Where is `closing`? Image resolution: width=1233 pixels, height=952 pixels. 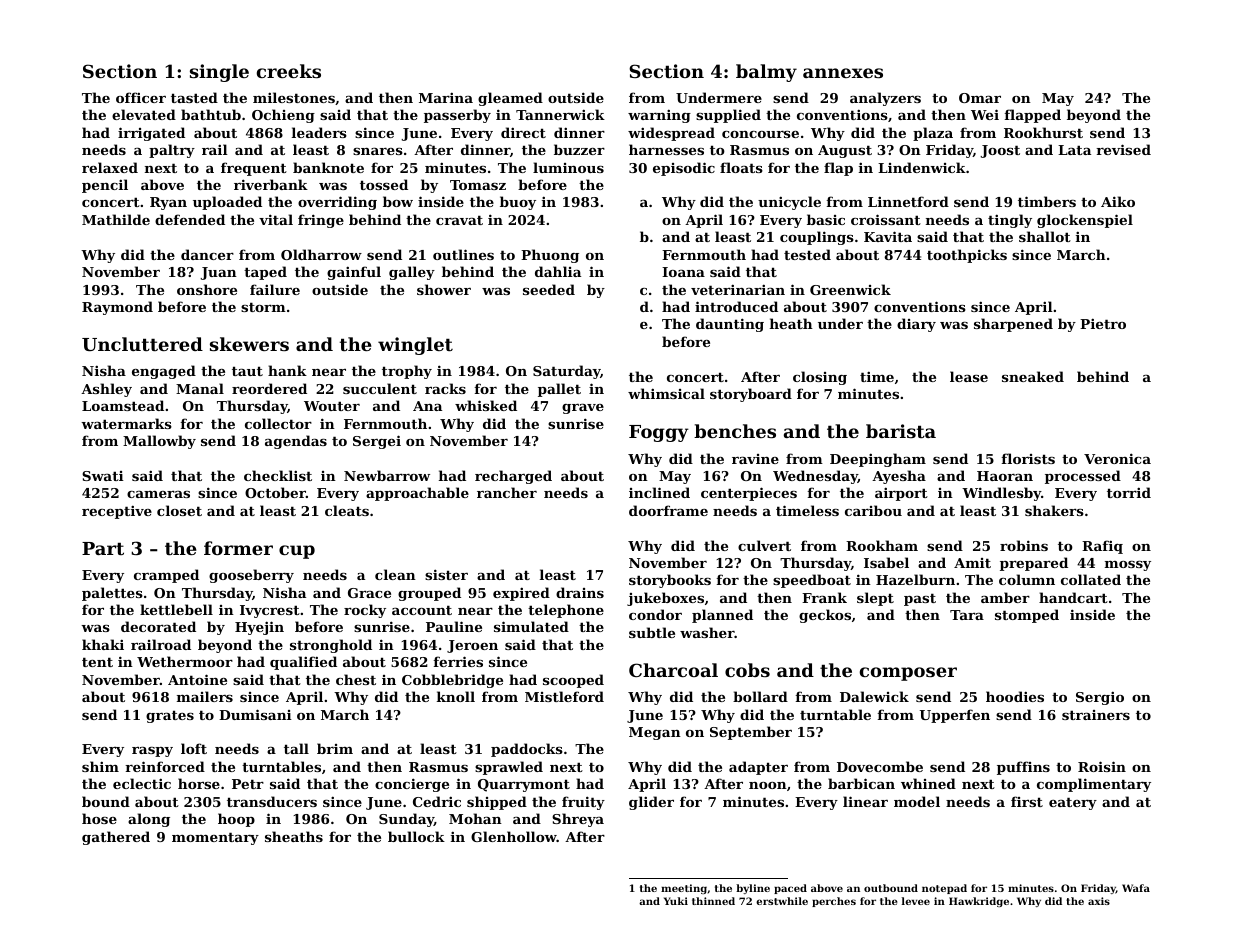 closing is located at coordinates (820, 378).
